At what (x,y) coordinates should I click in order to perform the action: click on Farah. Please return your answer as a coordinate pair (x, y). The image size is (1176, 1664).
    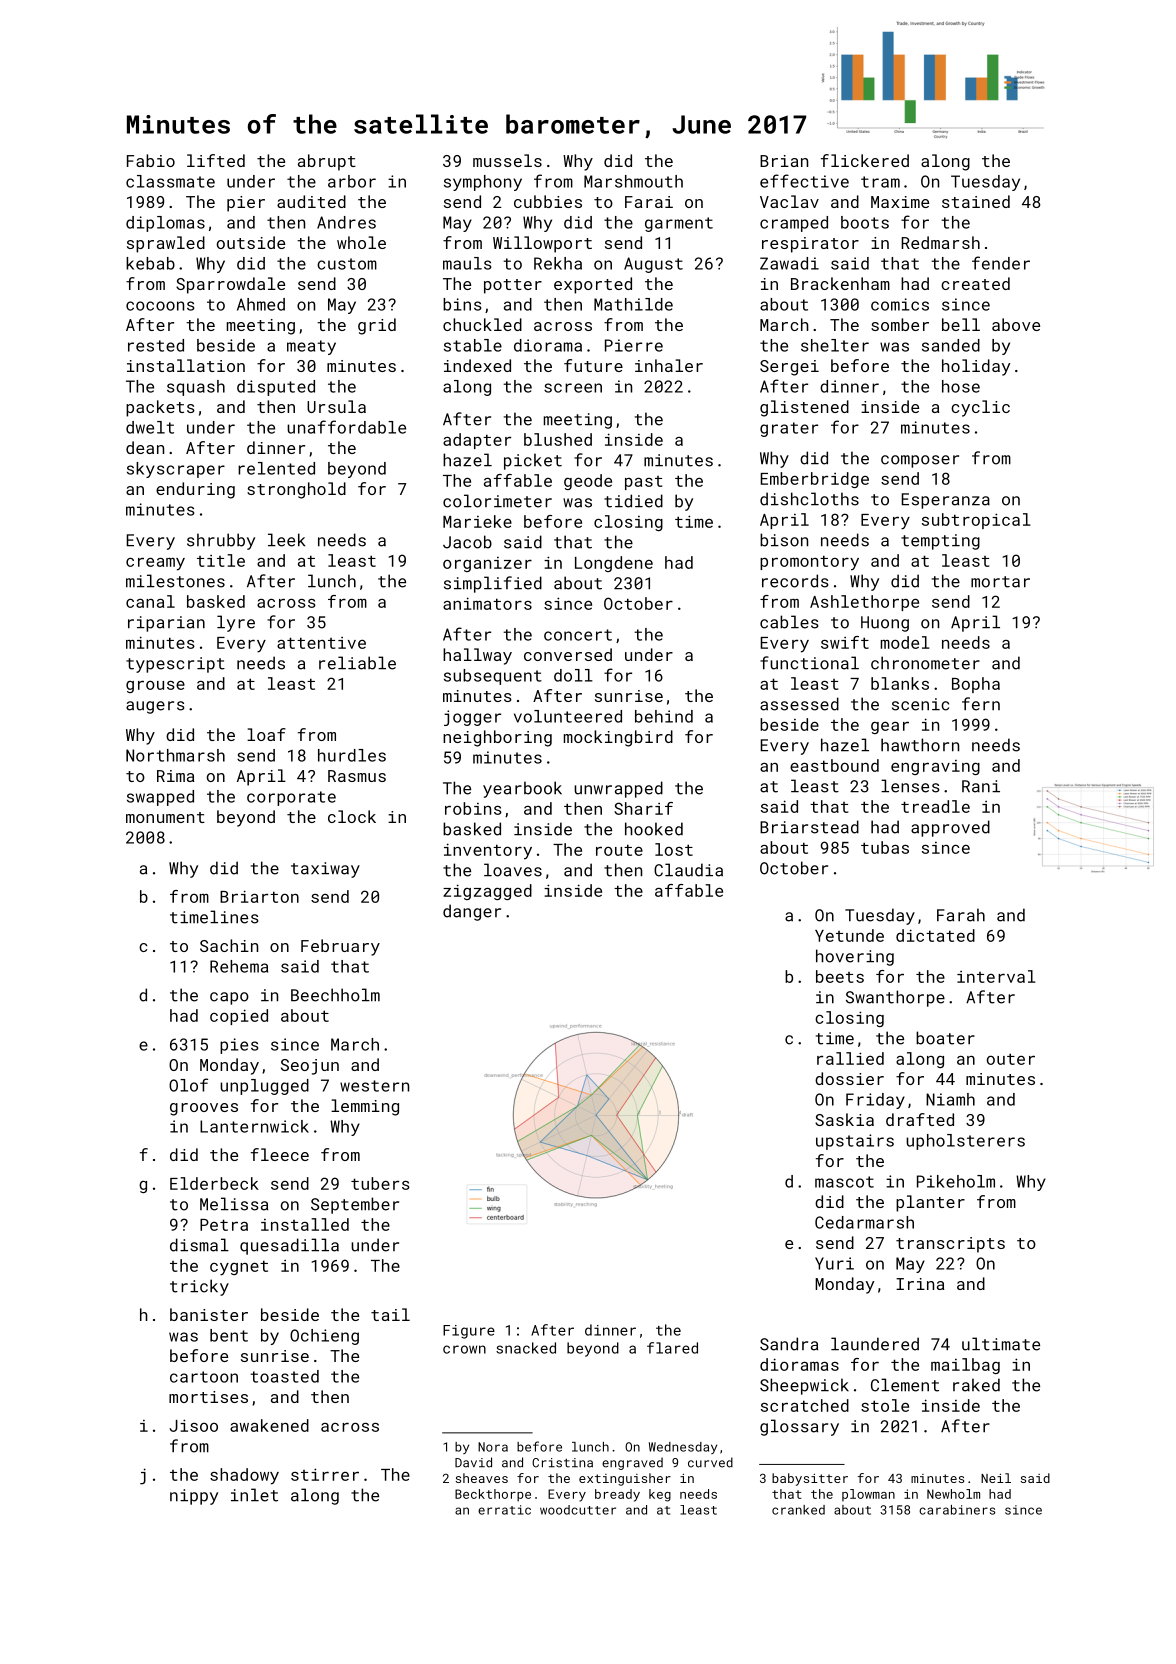
    Looking at the image, I should click on (961, 915).
